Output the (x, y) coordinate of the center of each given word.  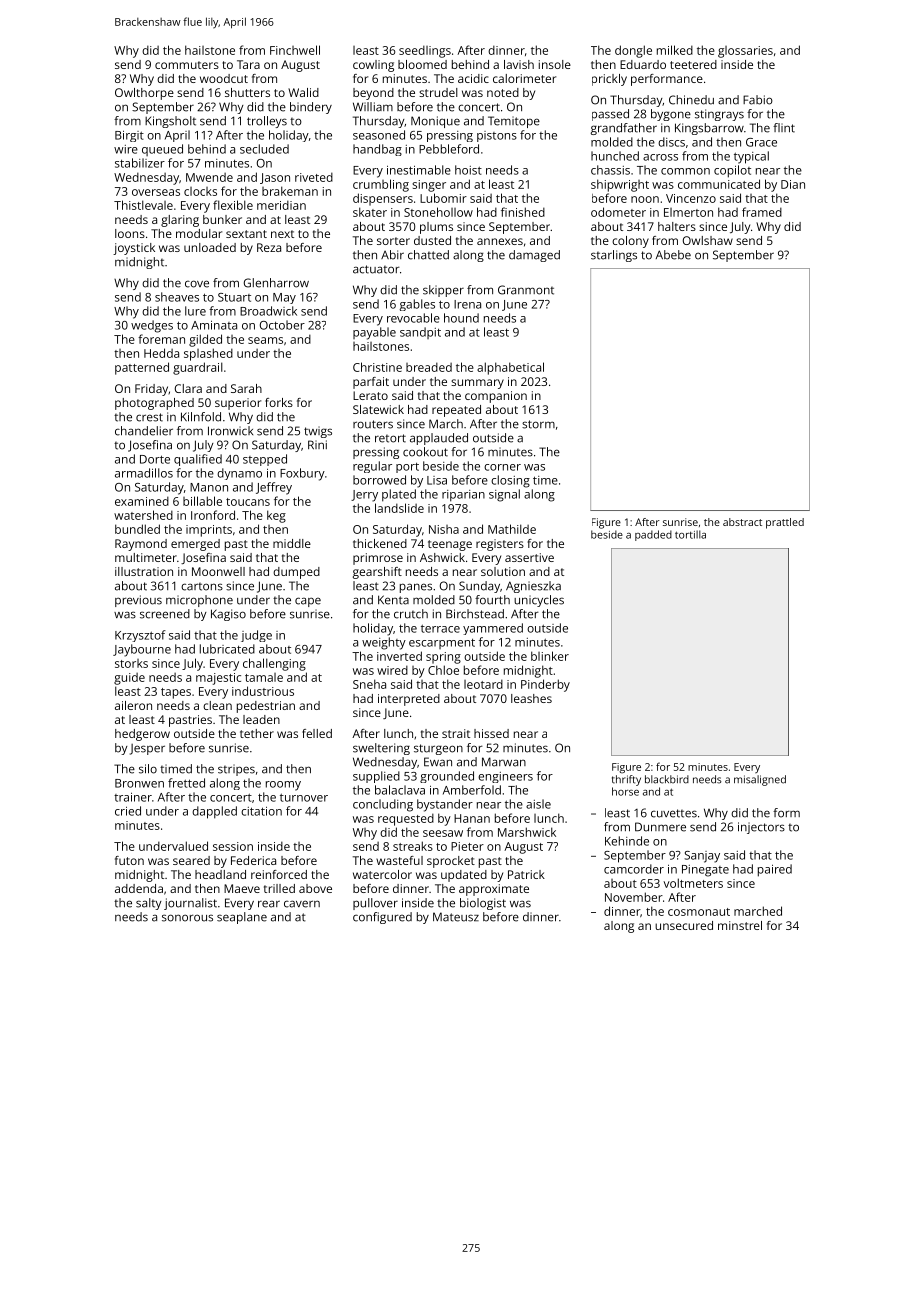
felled (317, 733)
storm (538, 424)
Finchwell (295, 50)
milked (675, 50)
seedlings (425, 51)
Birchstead (475, 614)
